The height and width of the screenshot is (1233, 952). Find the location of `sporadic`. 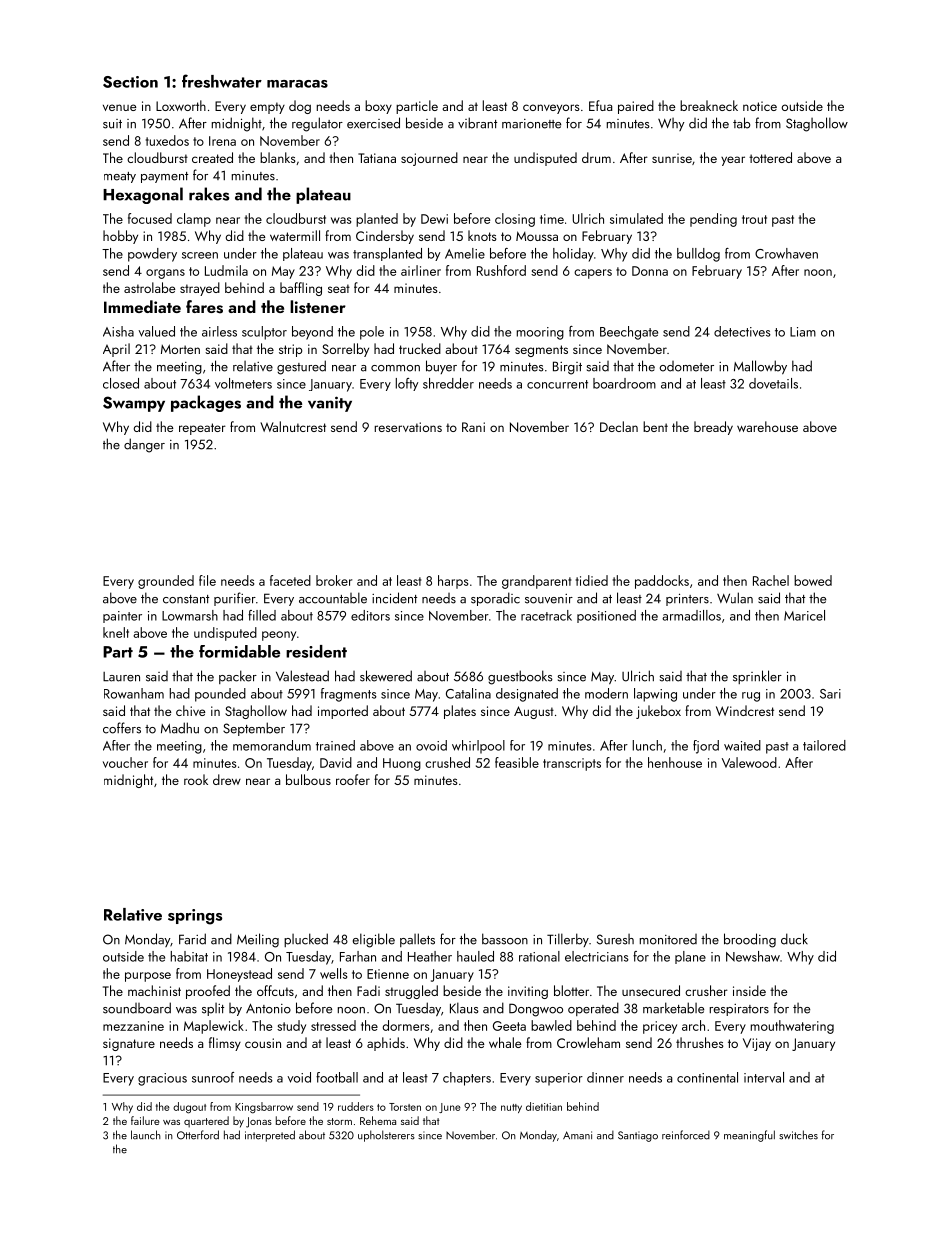

sporadic is located at coordinates (495, 599).
